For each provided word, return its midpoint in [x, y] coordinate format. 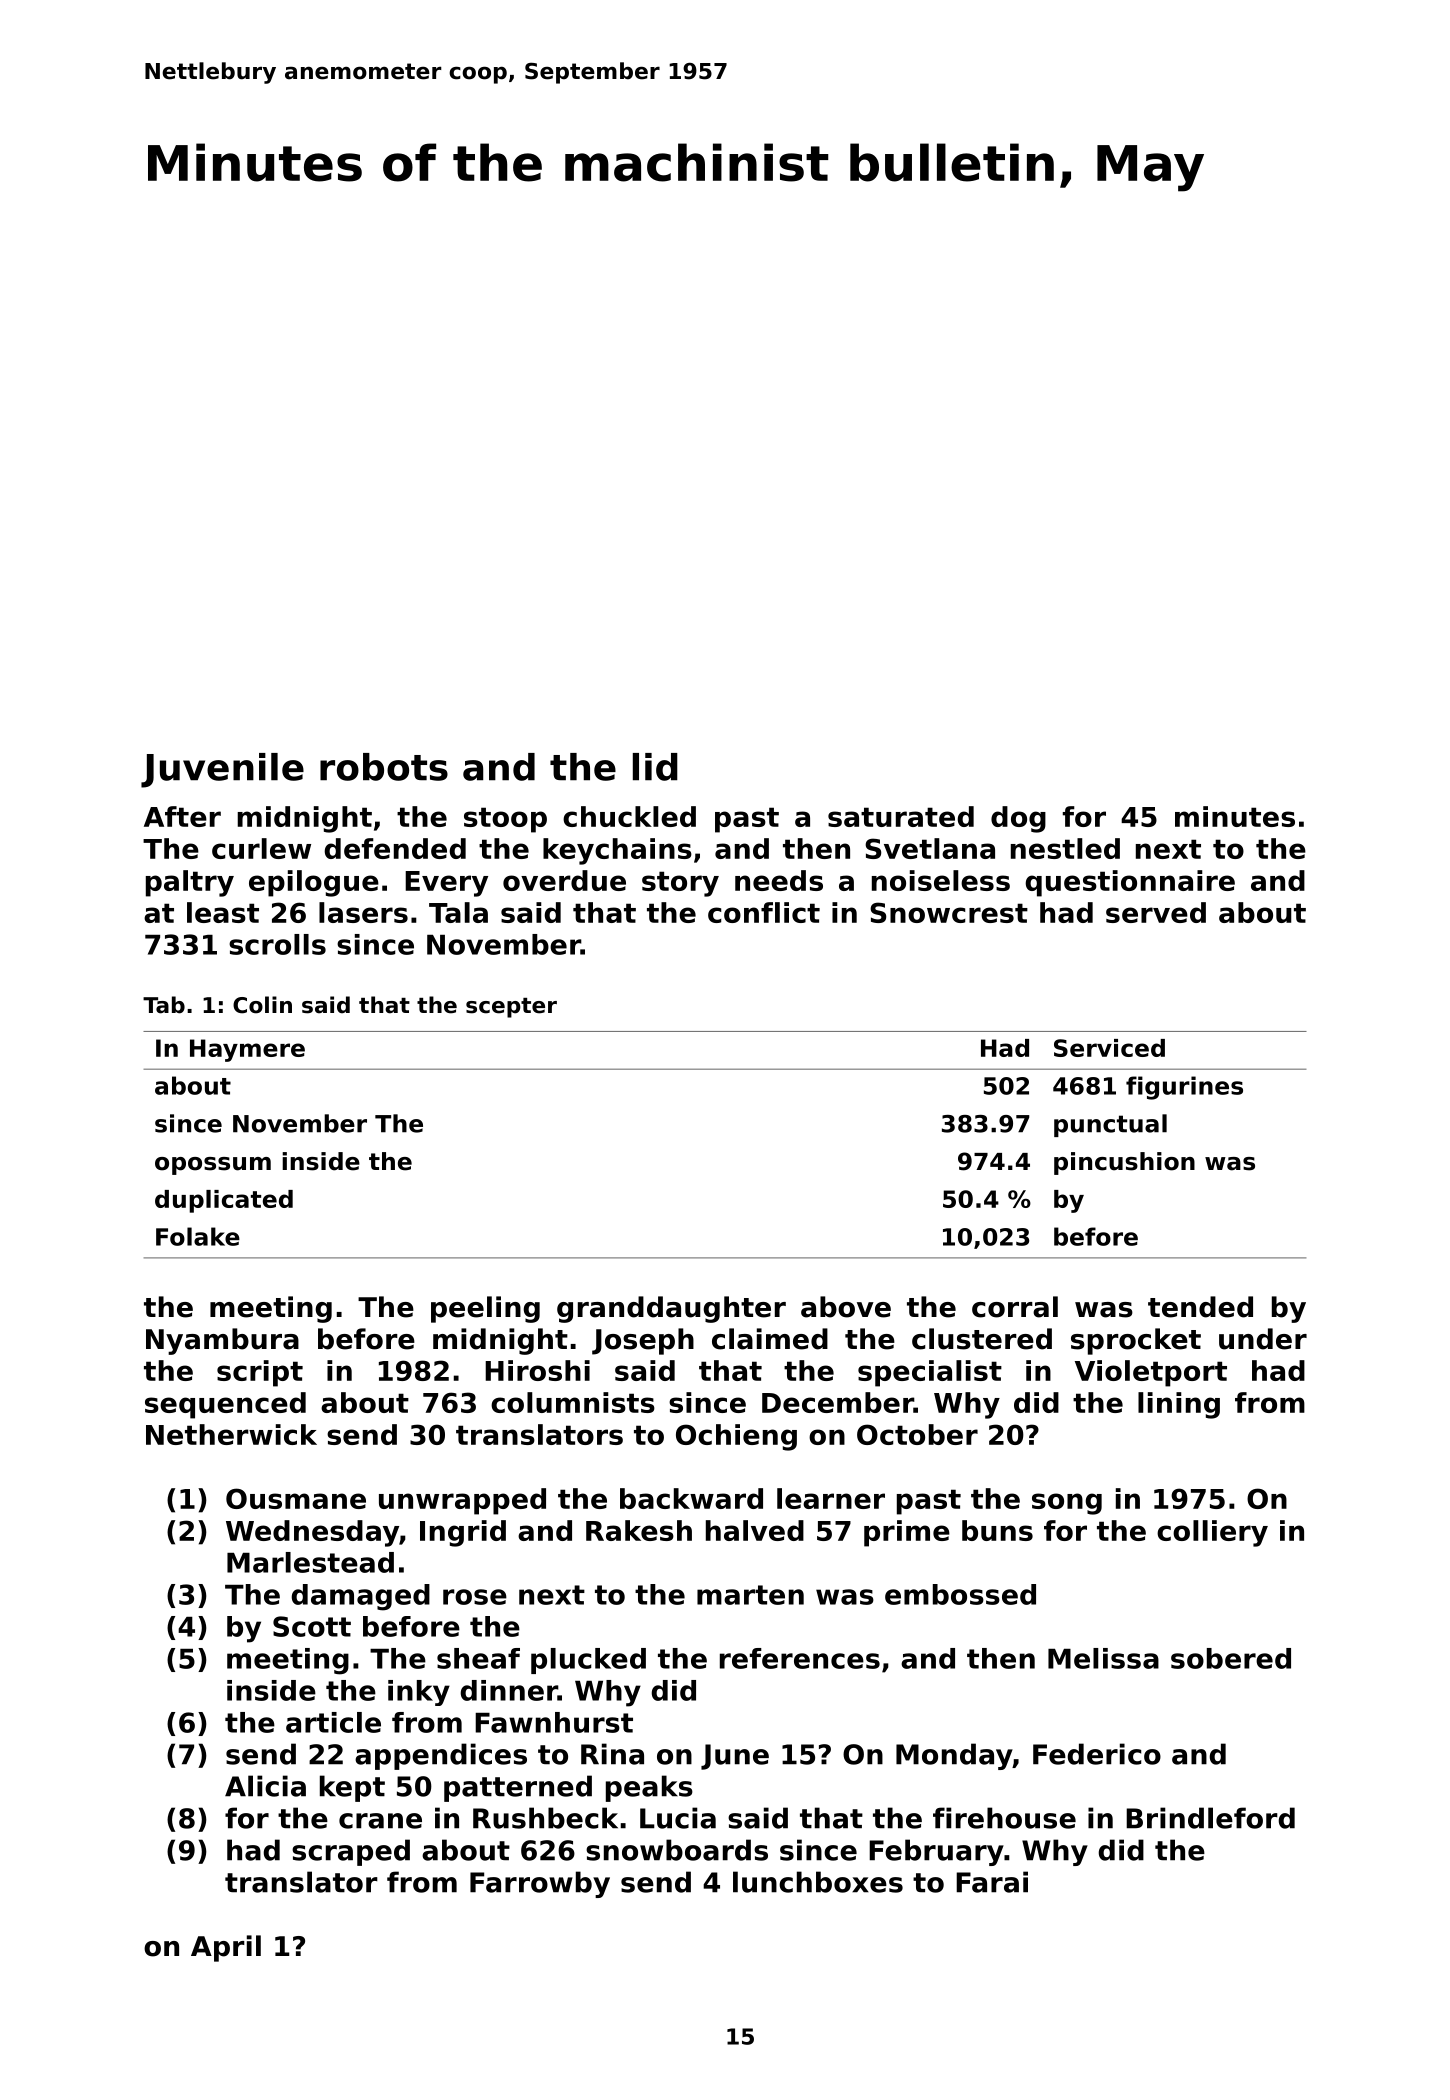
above [846, 1307]
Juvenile [222, 770]
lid [655, 767]
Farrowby [540, 1884]
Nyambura [222, 1341]
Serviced [1109, 1048]
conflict [764, 912]
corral [1015, 1307]
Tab [164, 1005]
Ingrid [463, 1533]
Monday [954, 1756]
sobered [1231, 1658]
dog [1018, 819]
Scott [312, 1626]
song [1067, 1504]
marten [750, 1595]
